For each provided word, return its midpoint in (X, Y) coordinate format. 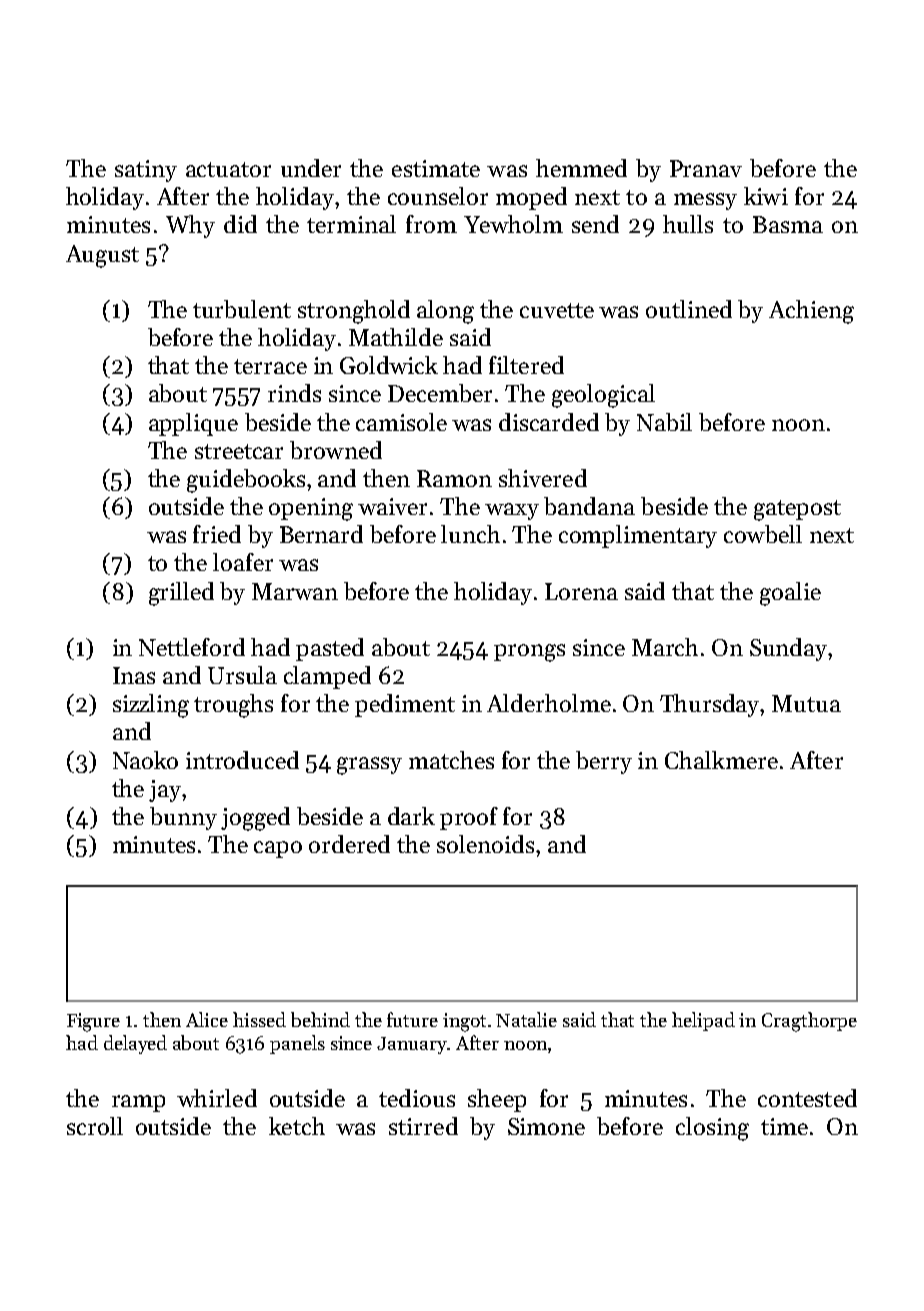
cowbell (763, 534)
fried (217, 534)
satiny (146, 171)
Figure (93, 1022)
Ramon (454, 478)
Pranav (706, 168)
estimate (436, 168)
